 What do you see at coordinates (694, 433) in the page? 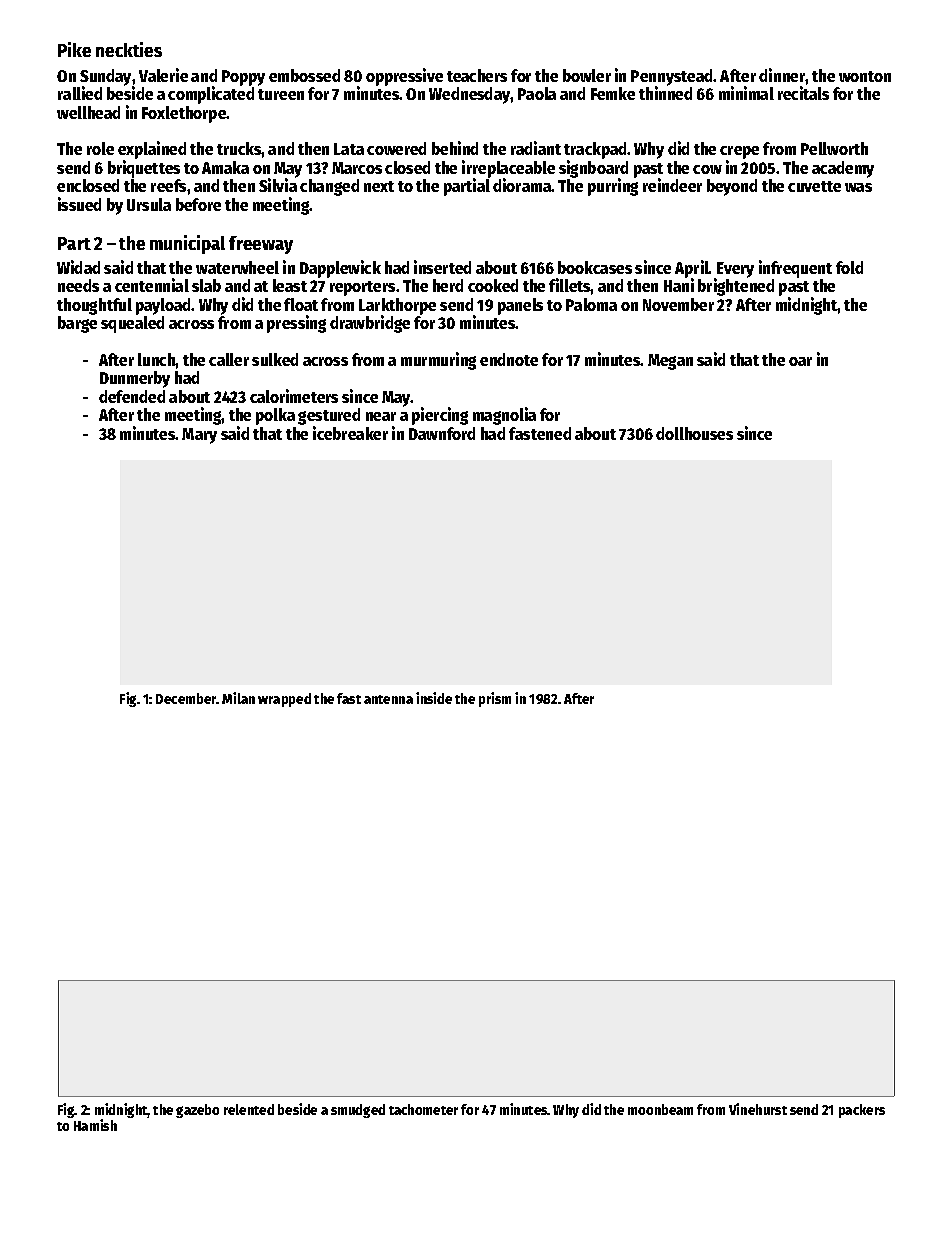
I see `dollhouses` at bounding box center [694, 433].
